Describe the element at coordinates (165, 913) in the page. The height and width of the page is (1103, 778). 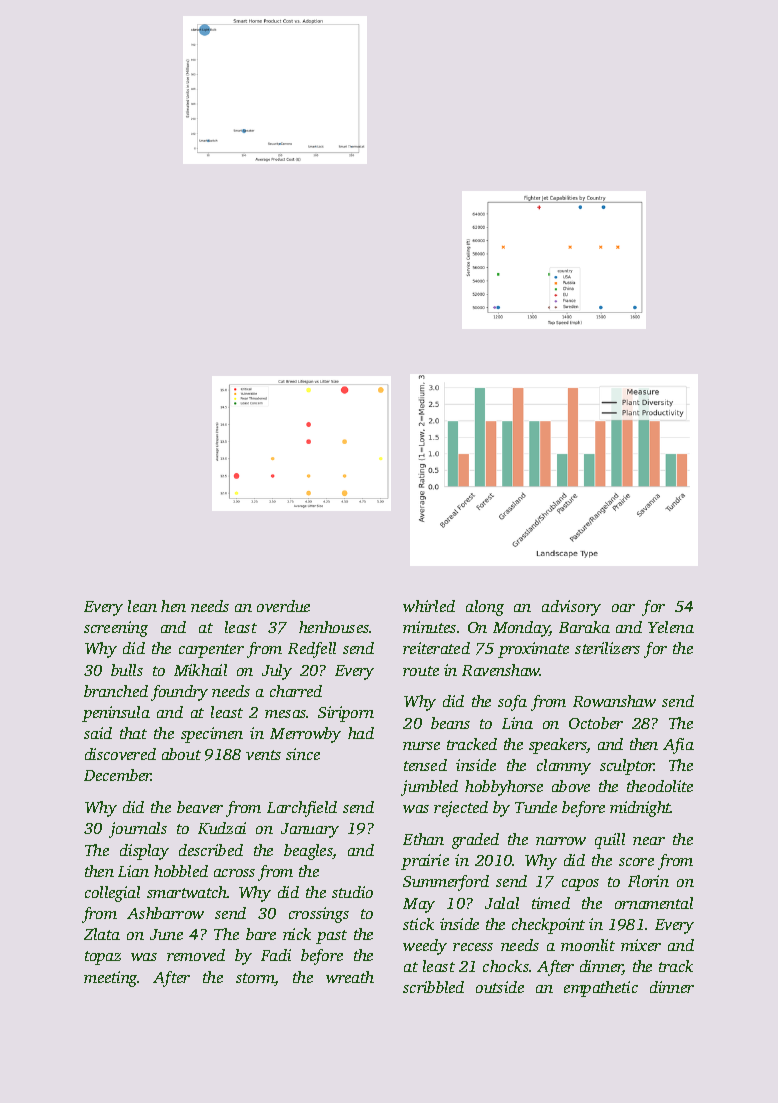
I see `Ashbarrow` at that location.
